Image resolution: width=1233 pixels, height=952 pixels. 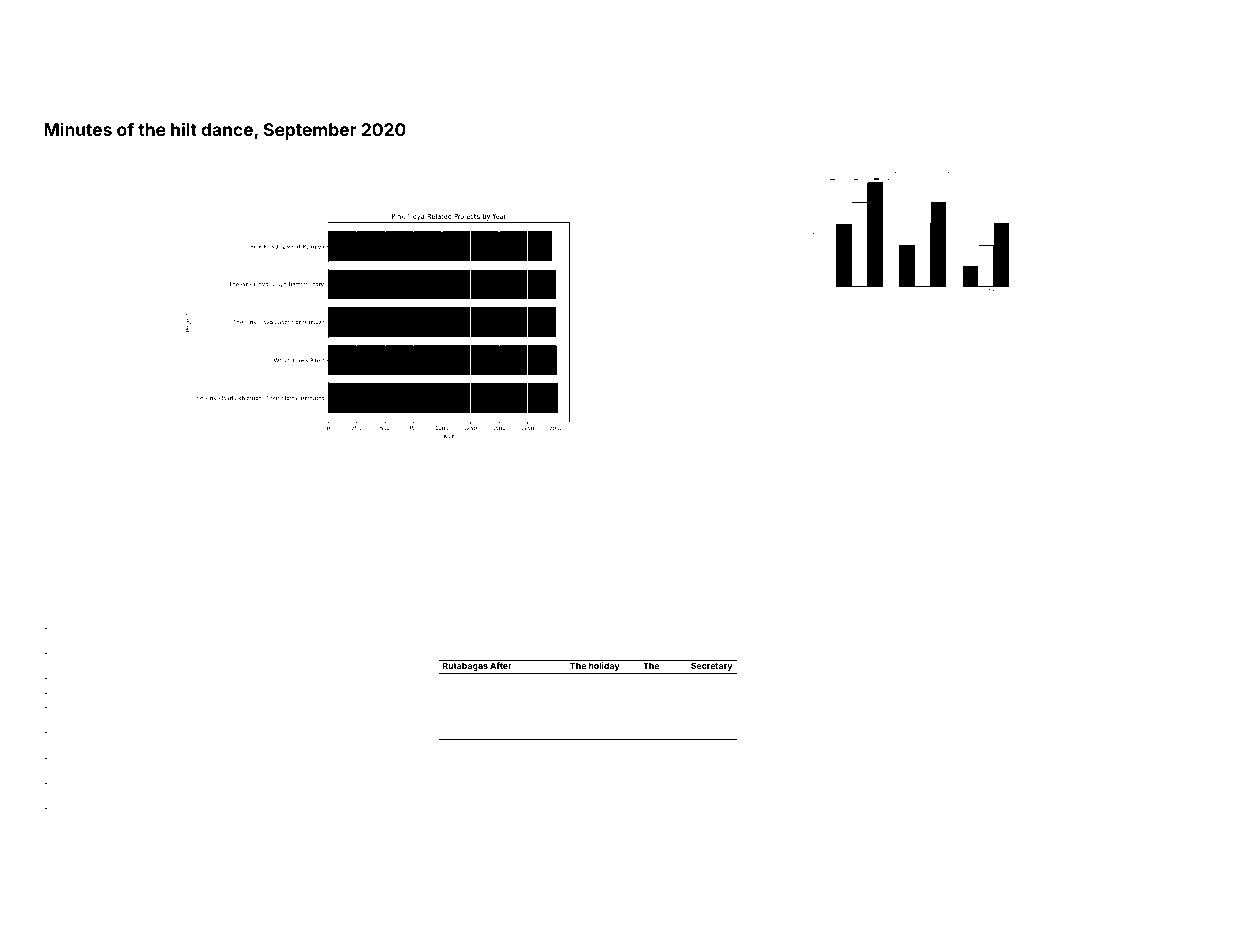 What do you see at coordinates (356, 653) in the document?
I see `halted` at bounding box center [356, 653].
